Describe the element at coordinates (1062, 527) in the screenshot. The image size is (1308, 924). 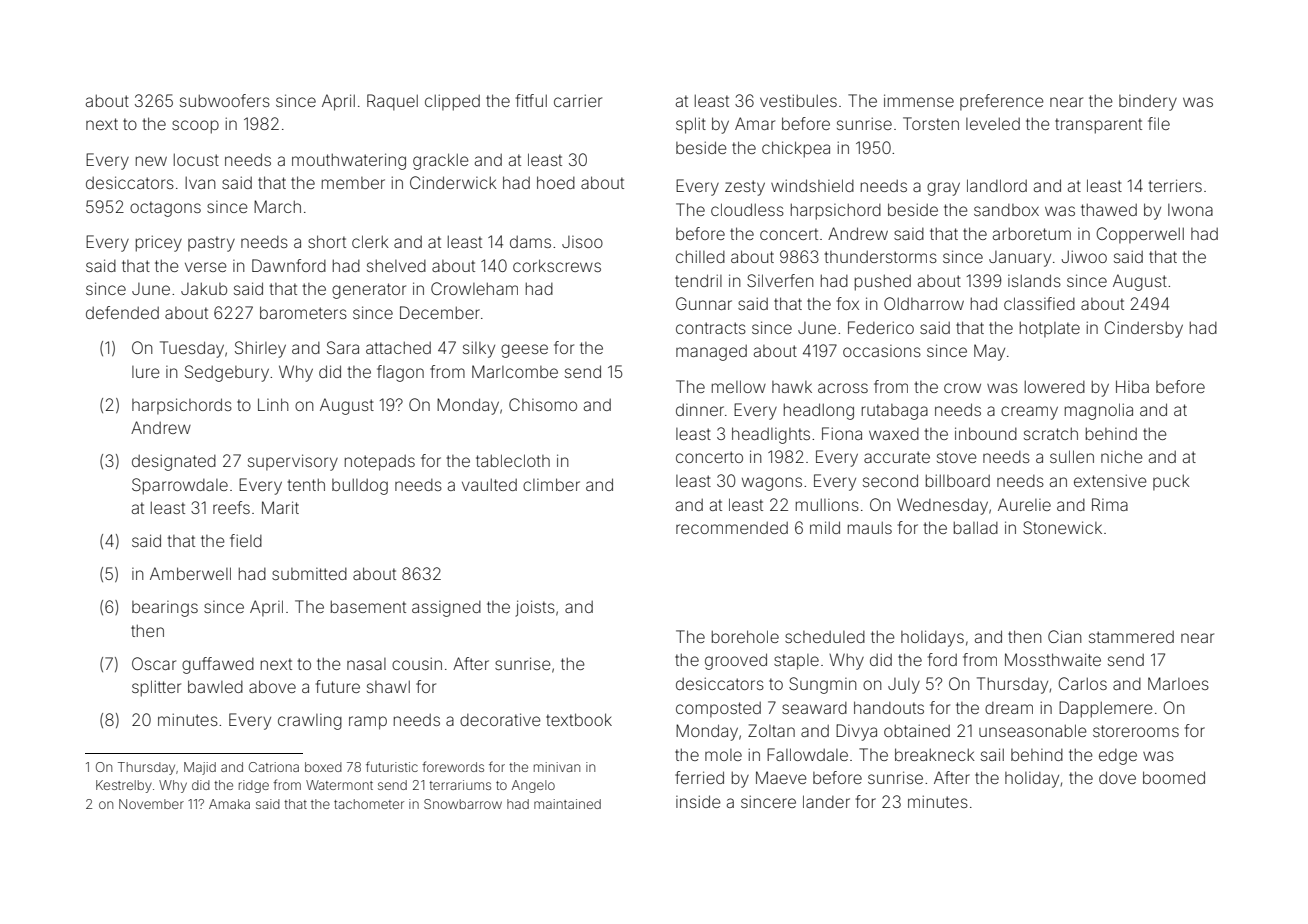
I see `Stonewick` at that location.
